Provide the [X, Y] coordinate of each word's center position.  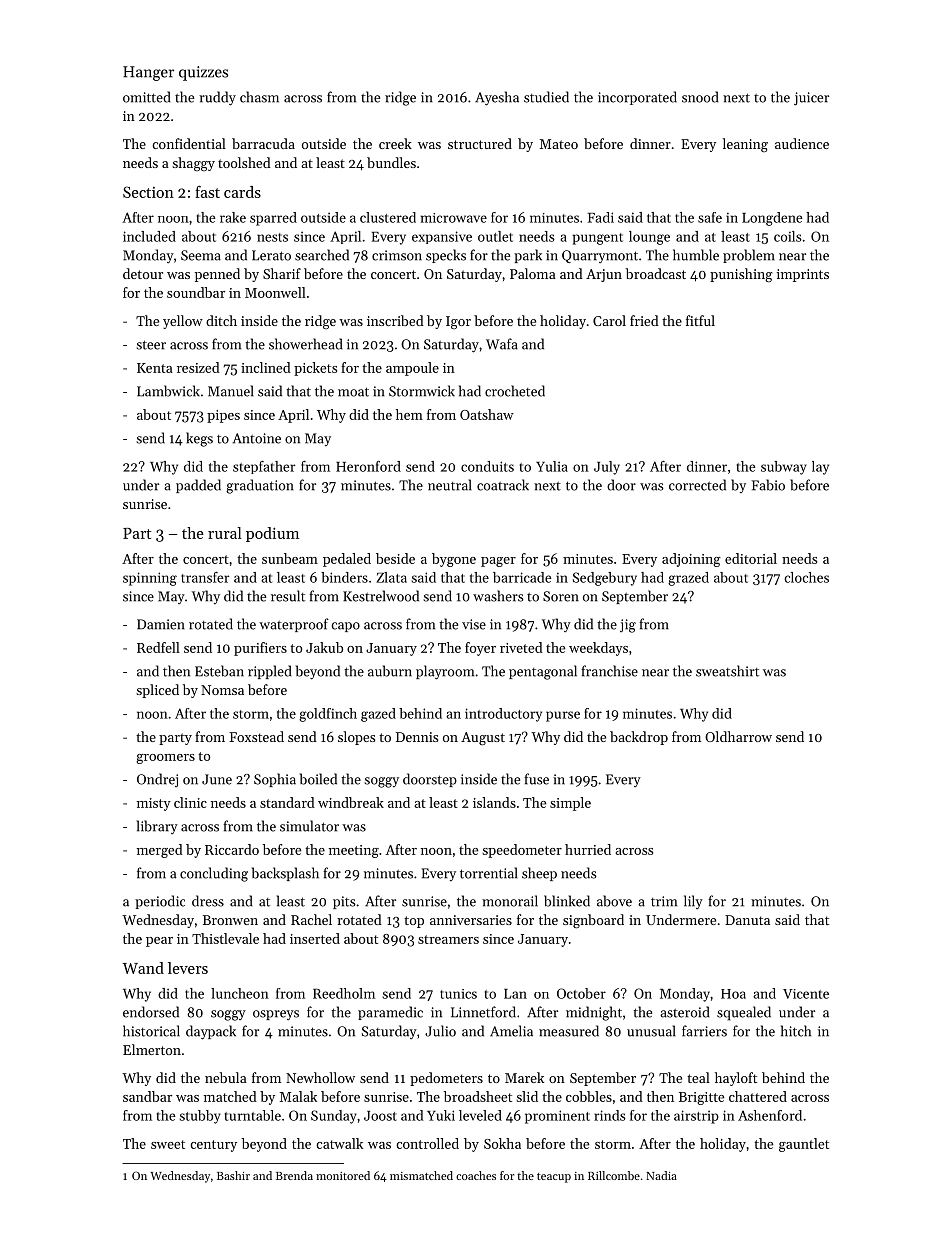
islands [494, 802]
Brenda [294, 1175]
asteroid [684, 1012]
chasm [259, 97]
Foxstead [256, 736]
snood [700, 97]
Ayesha [497, 98]
